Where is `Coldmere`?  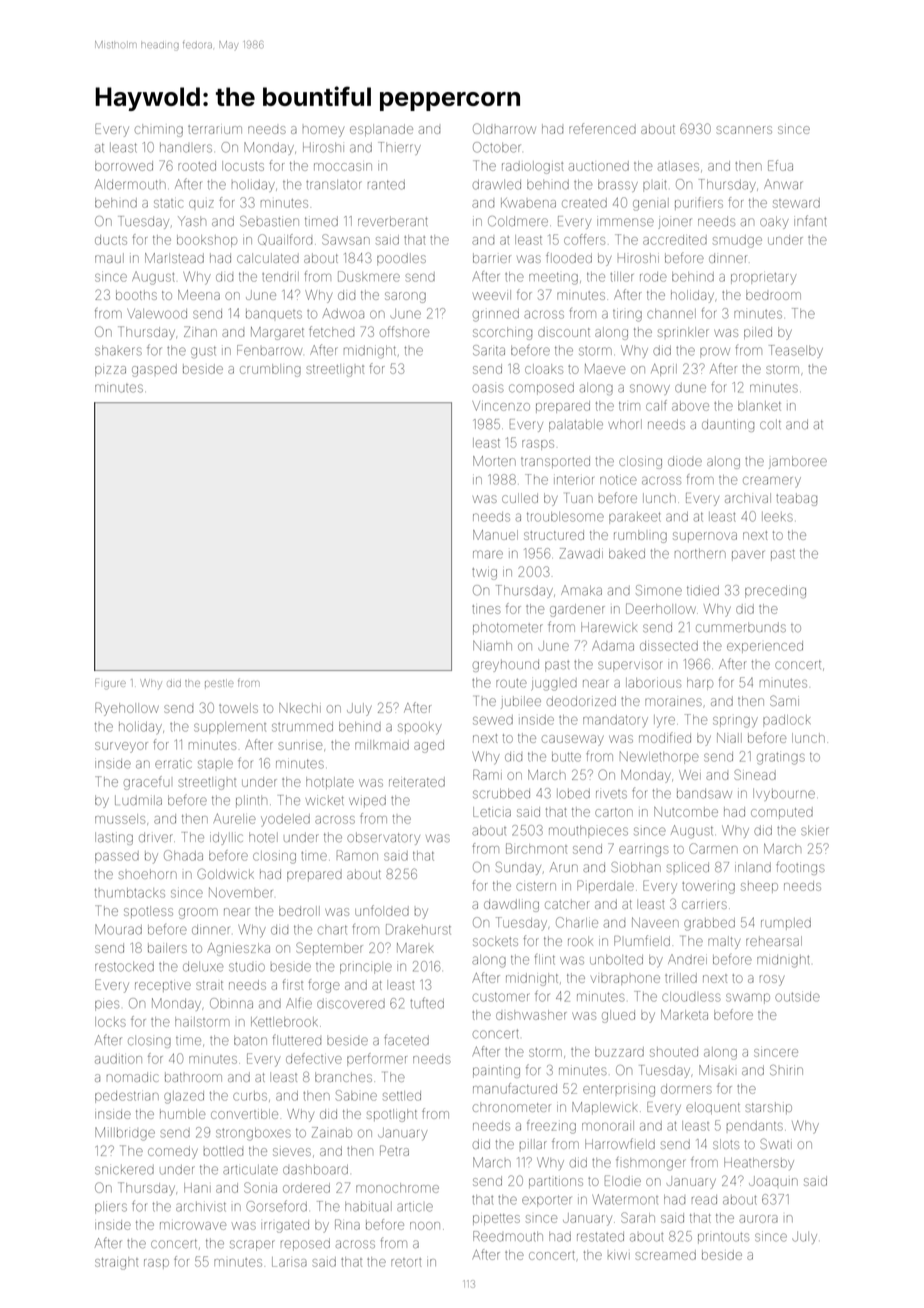
Coldmere is located at coordinates (518, 221).
